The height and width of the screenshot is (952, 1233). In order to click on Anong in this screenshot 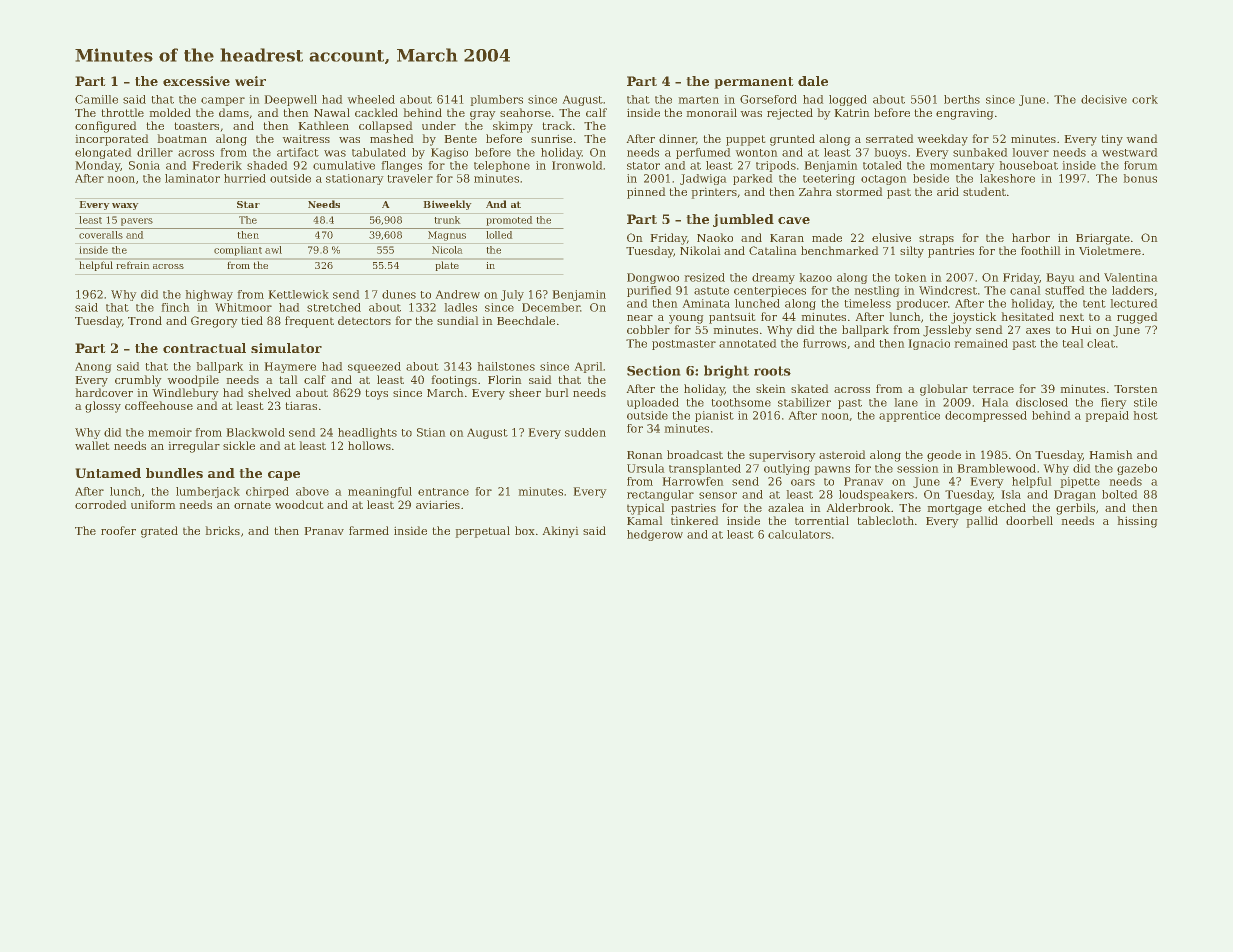, I will do `click(93, 367)`.
